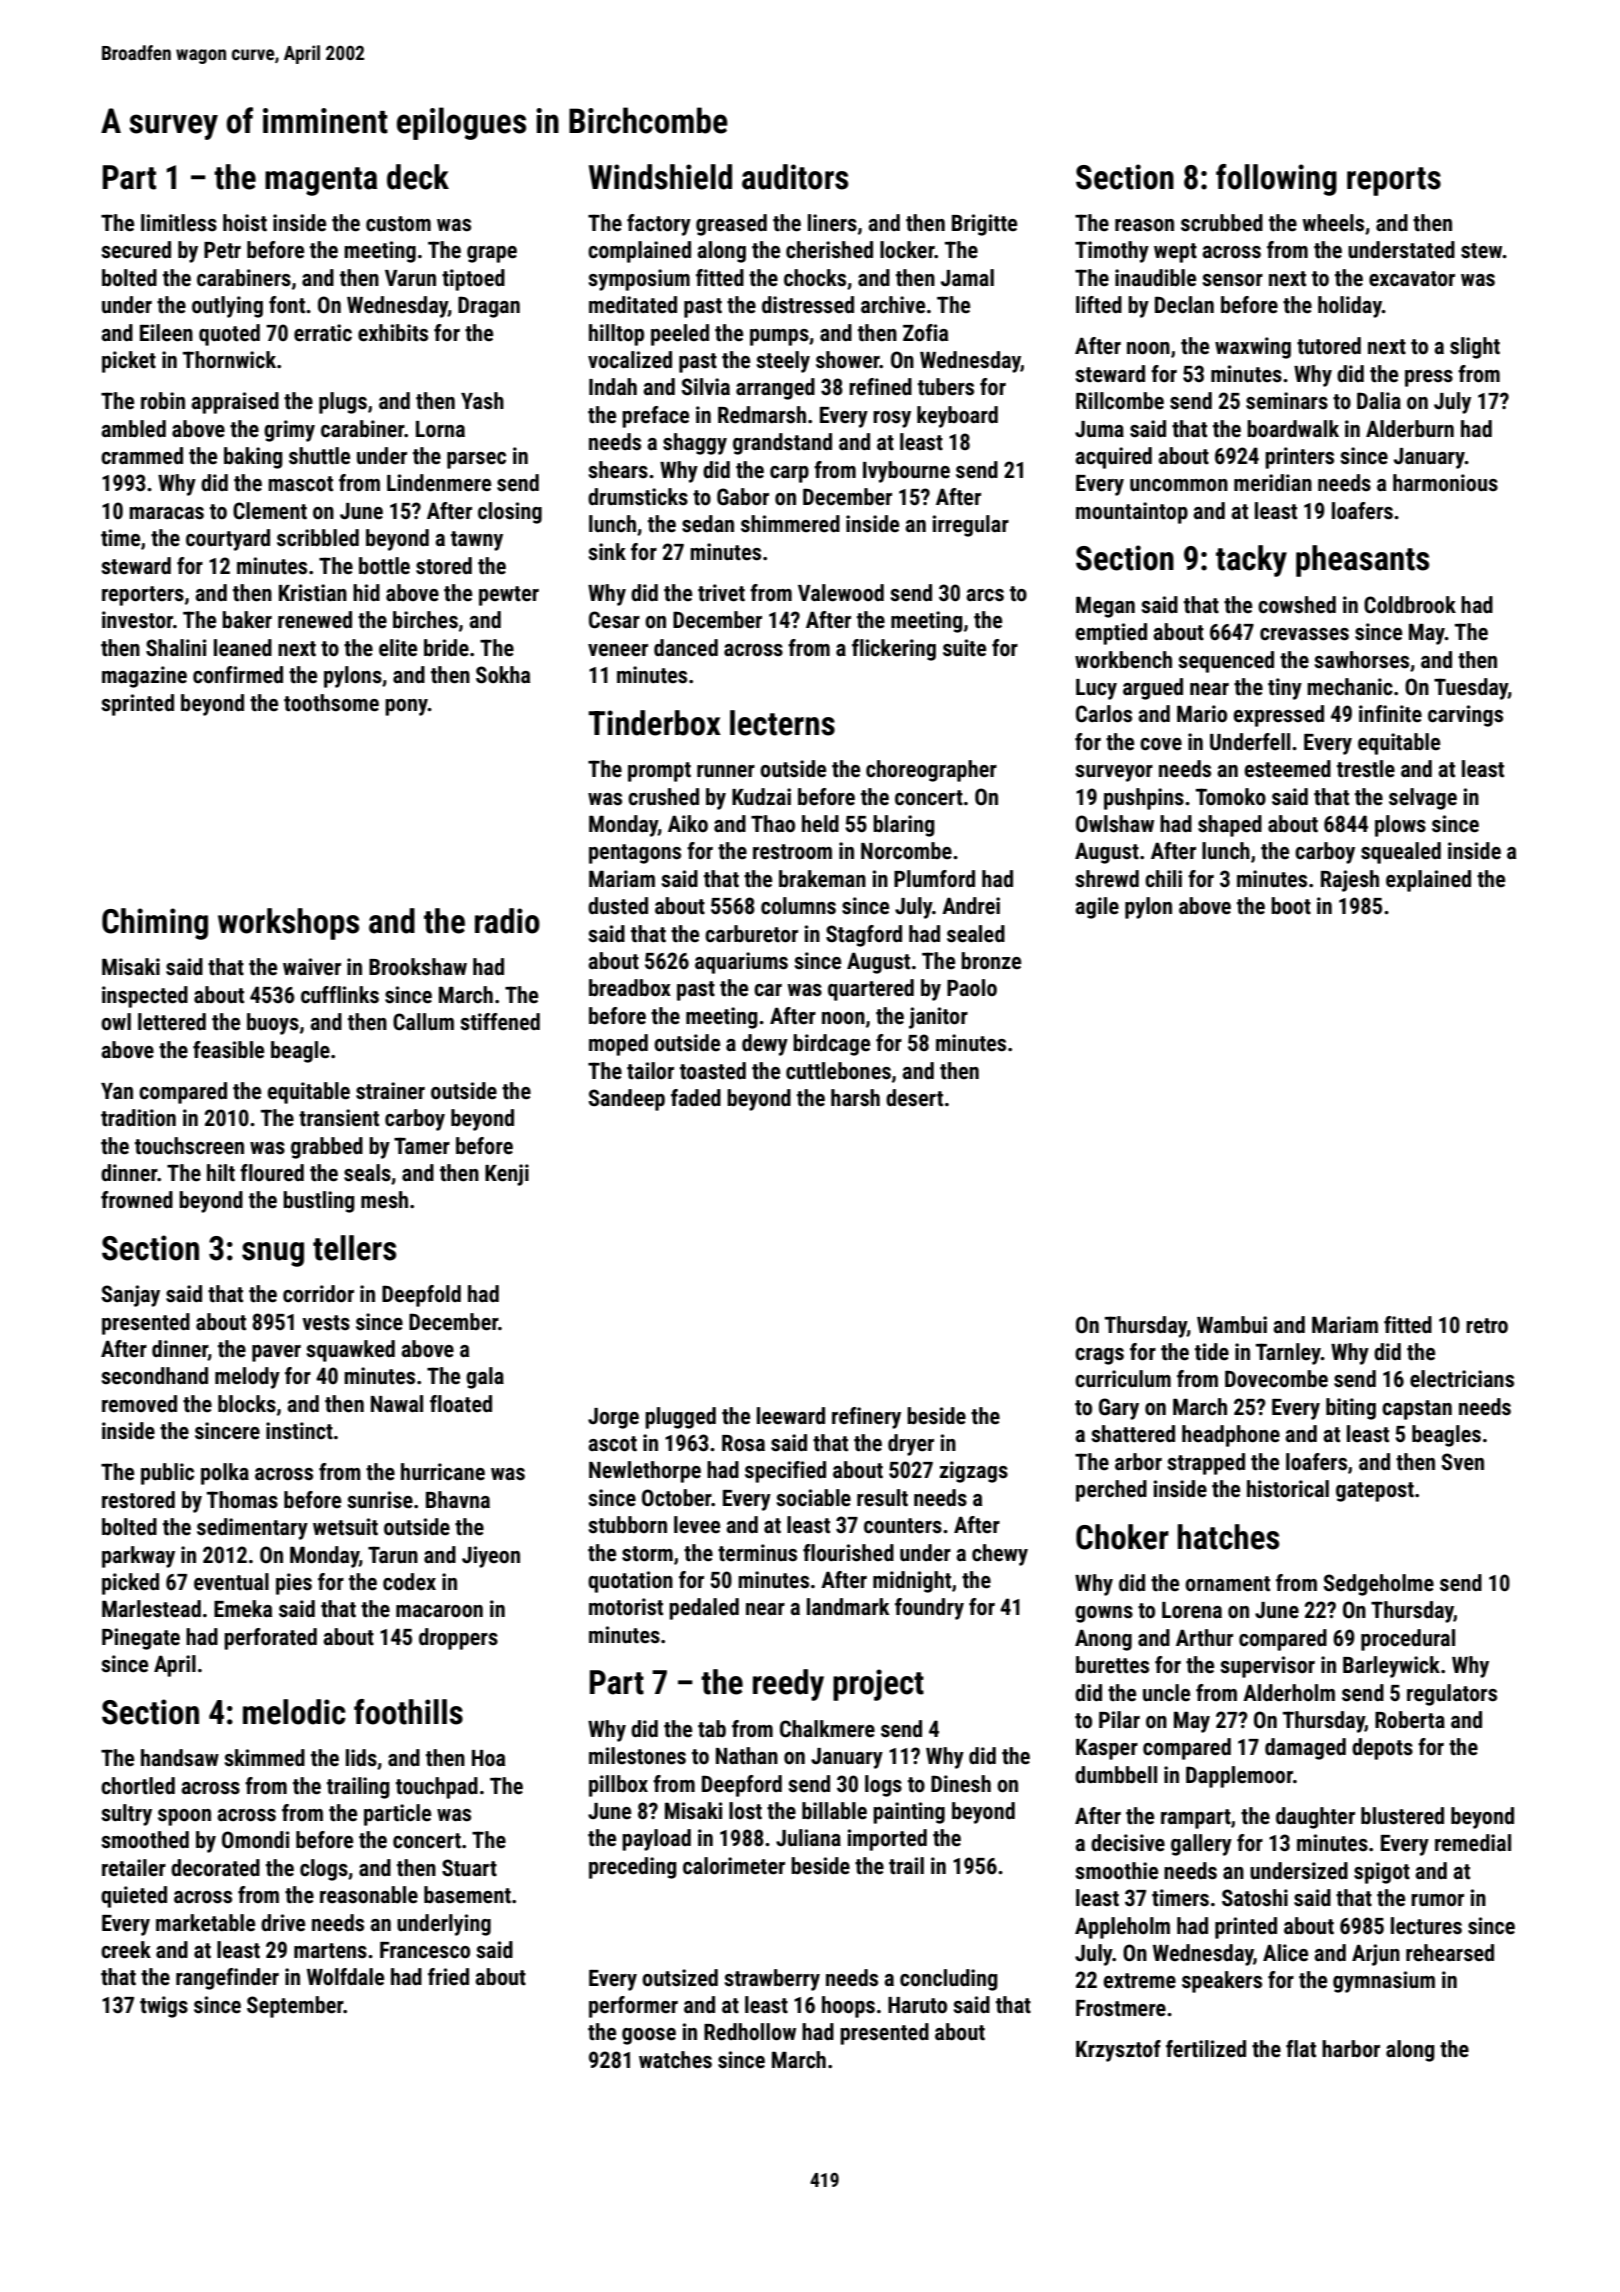  What do you see at coordinates (866, 1418) in the screenshot?
I see `refinery` at bounding box center [866, 1418].
